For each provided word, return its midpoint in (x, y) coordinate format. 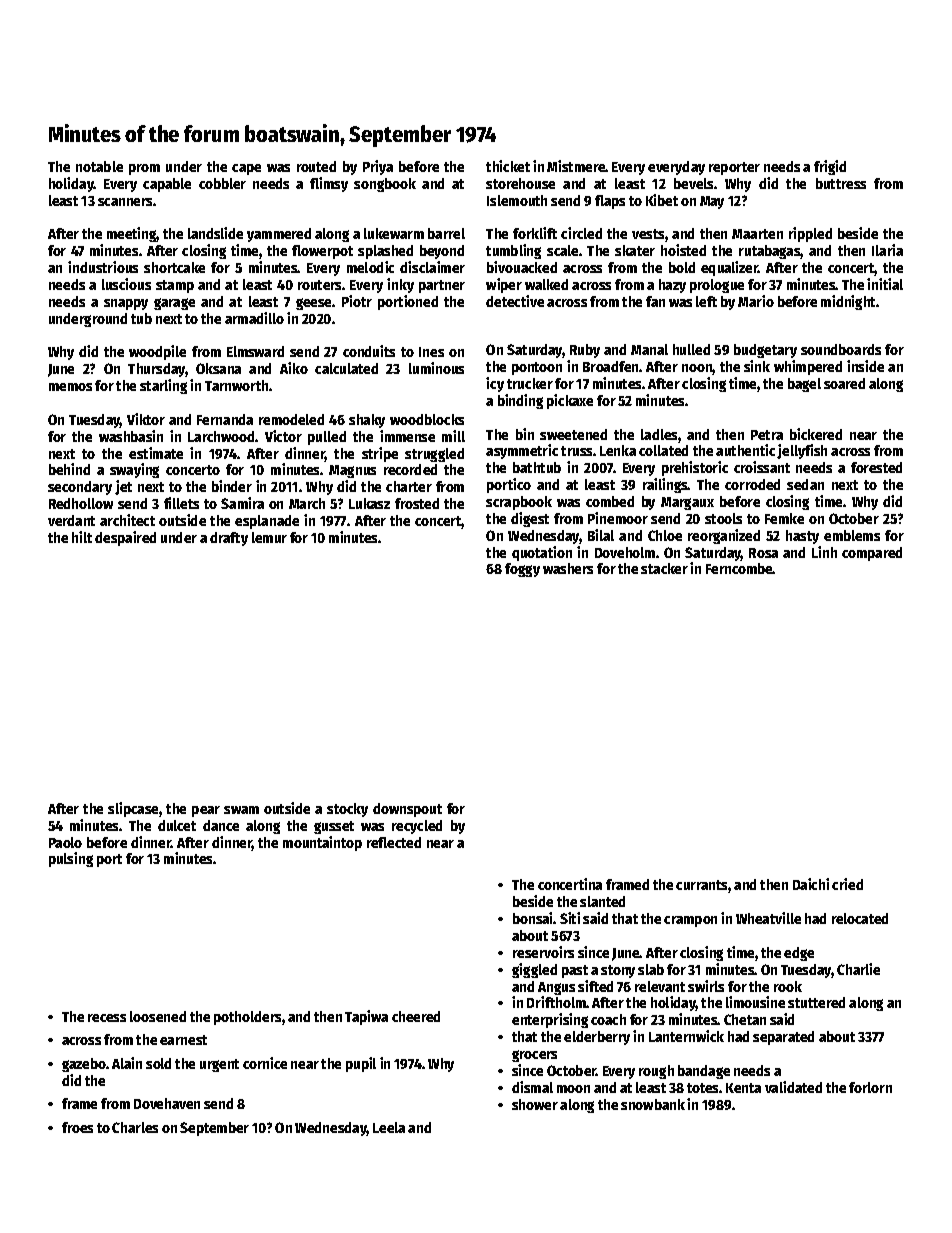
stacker (664, 568)
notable (99, 166)
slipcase (133, 809)
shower (535, 1104)
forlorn (870, 1087)
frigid (830, 167)
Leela (389, 1127)
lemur (269, 537)
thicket (508, 166)
